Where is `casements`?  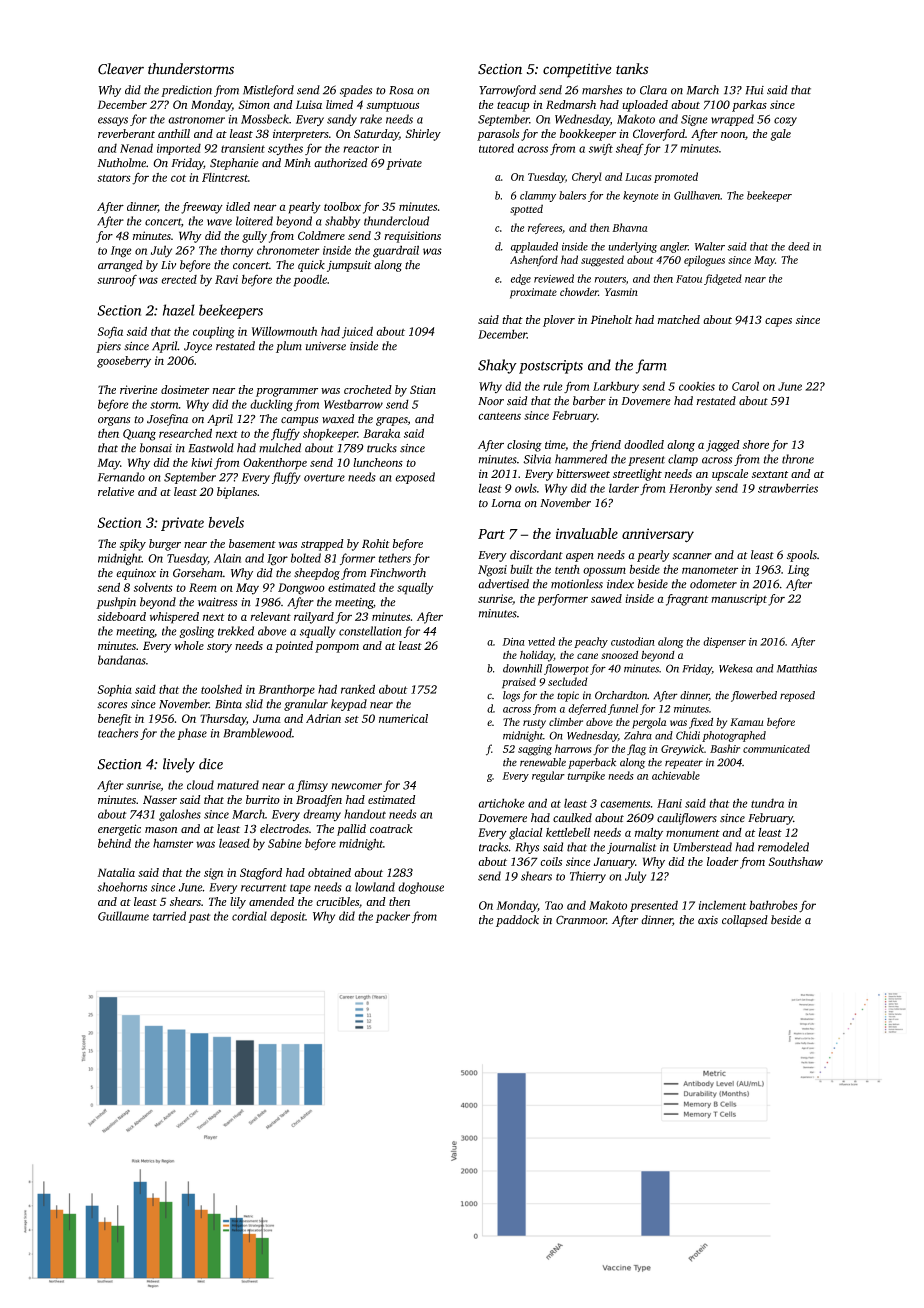 casements is located at coordinates (625, 804).
